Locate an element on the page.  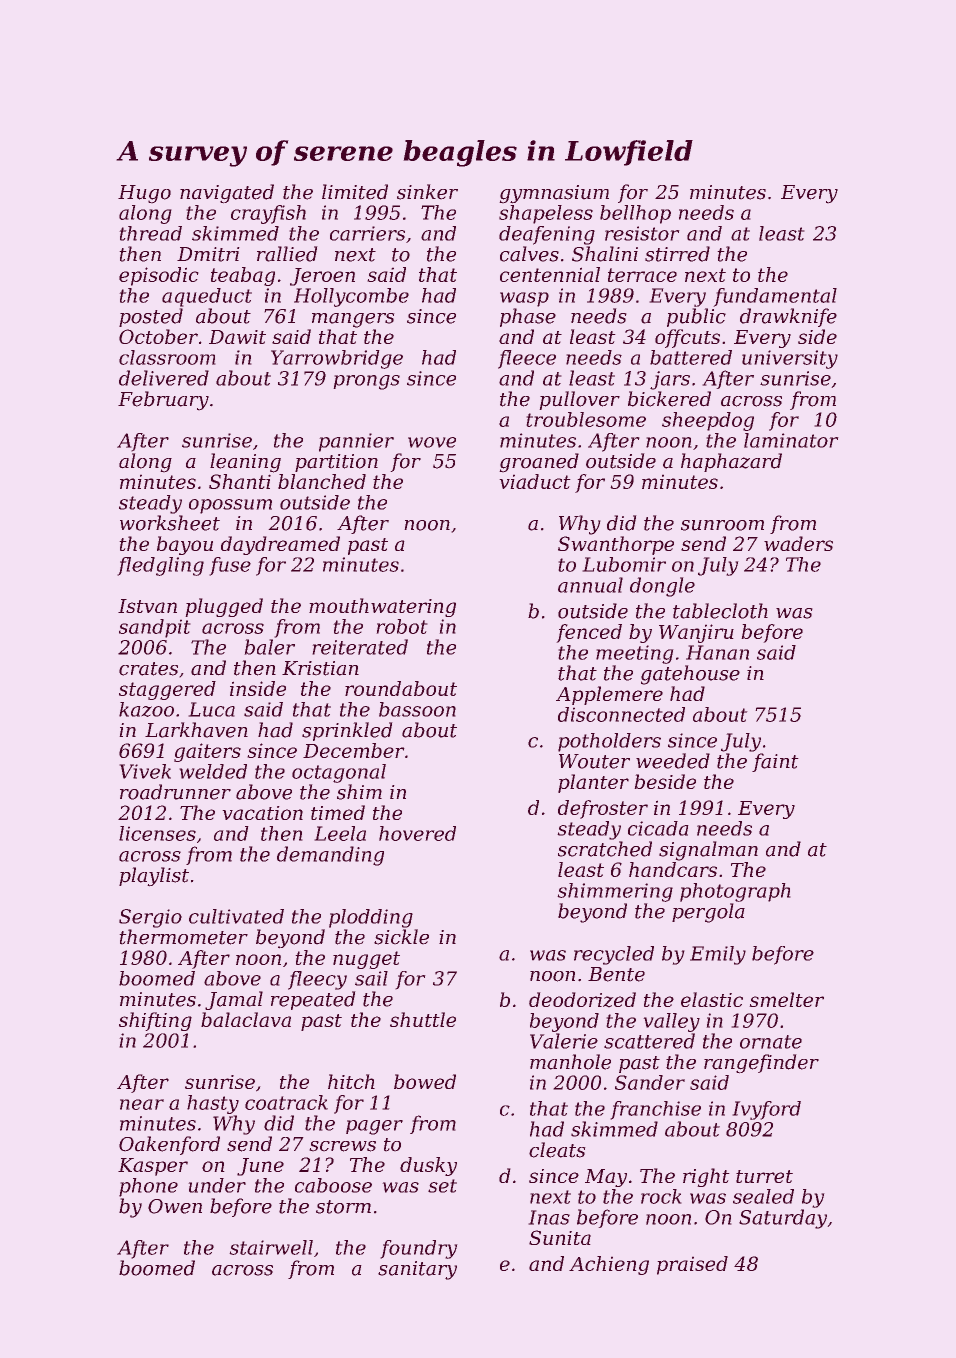
wove is located at coordinates (432, 442).
